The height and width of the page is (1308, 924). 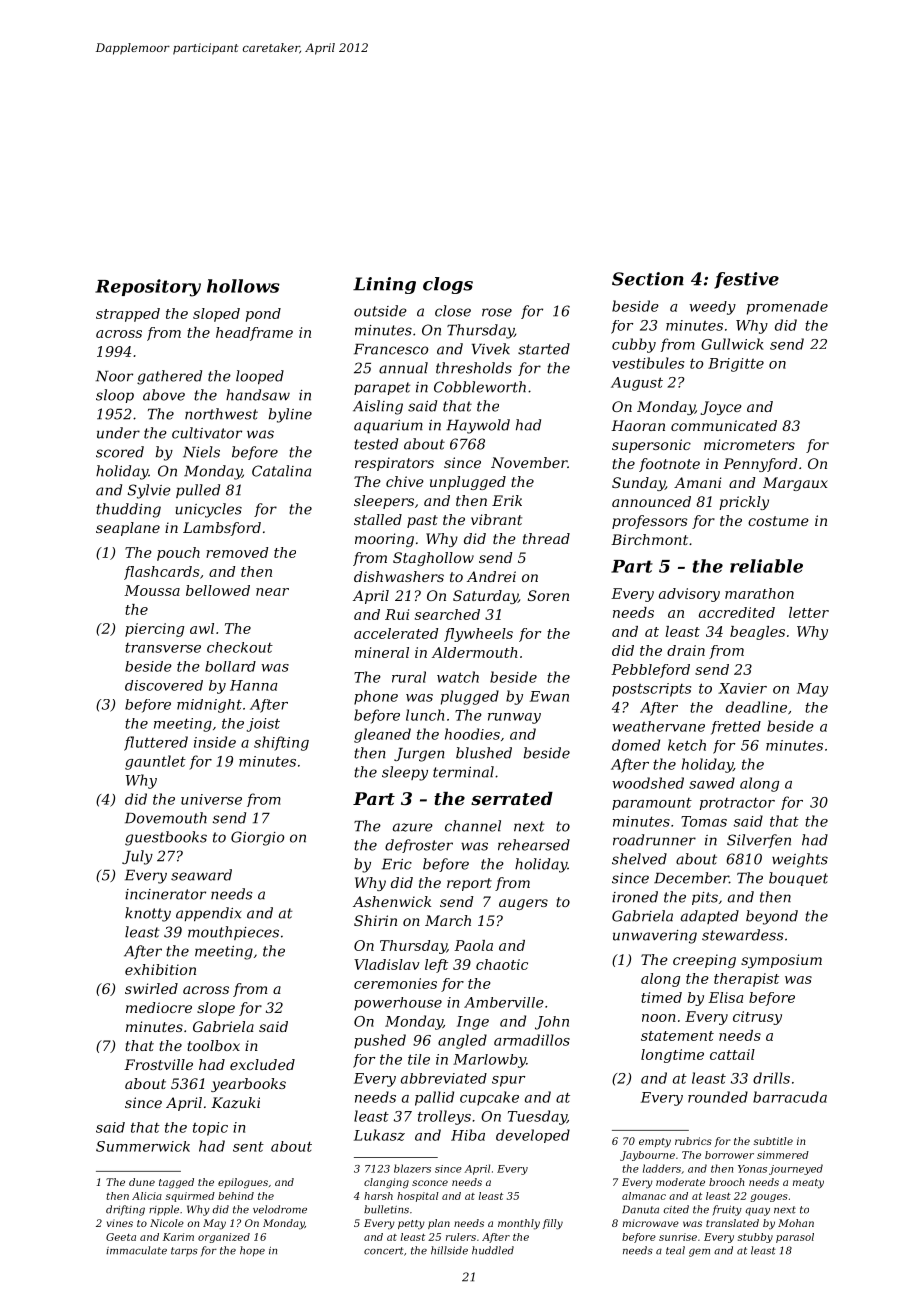 I want to click on sloop, so click(x=115, y=396).
